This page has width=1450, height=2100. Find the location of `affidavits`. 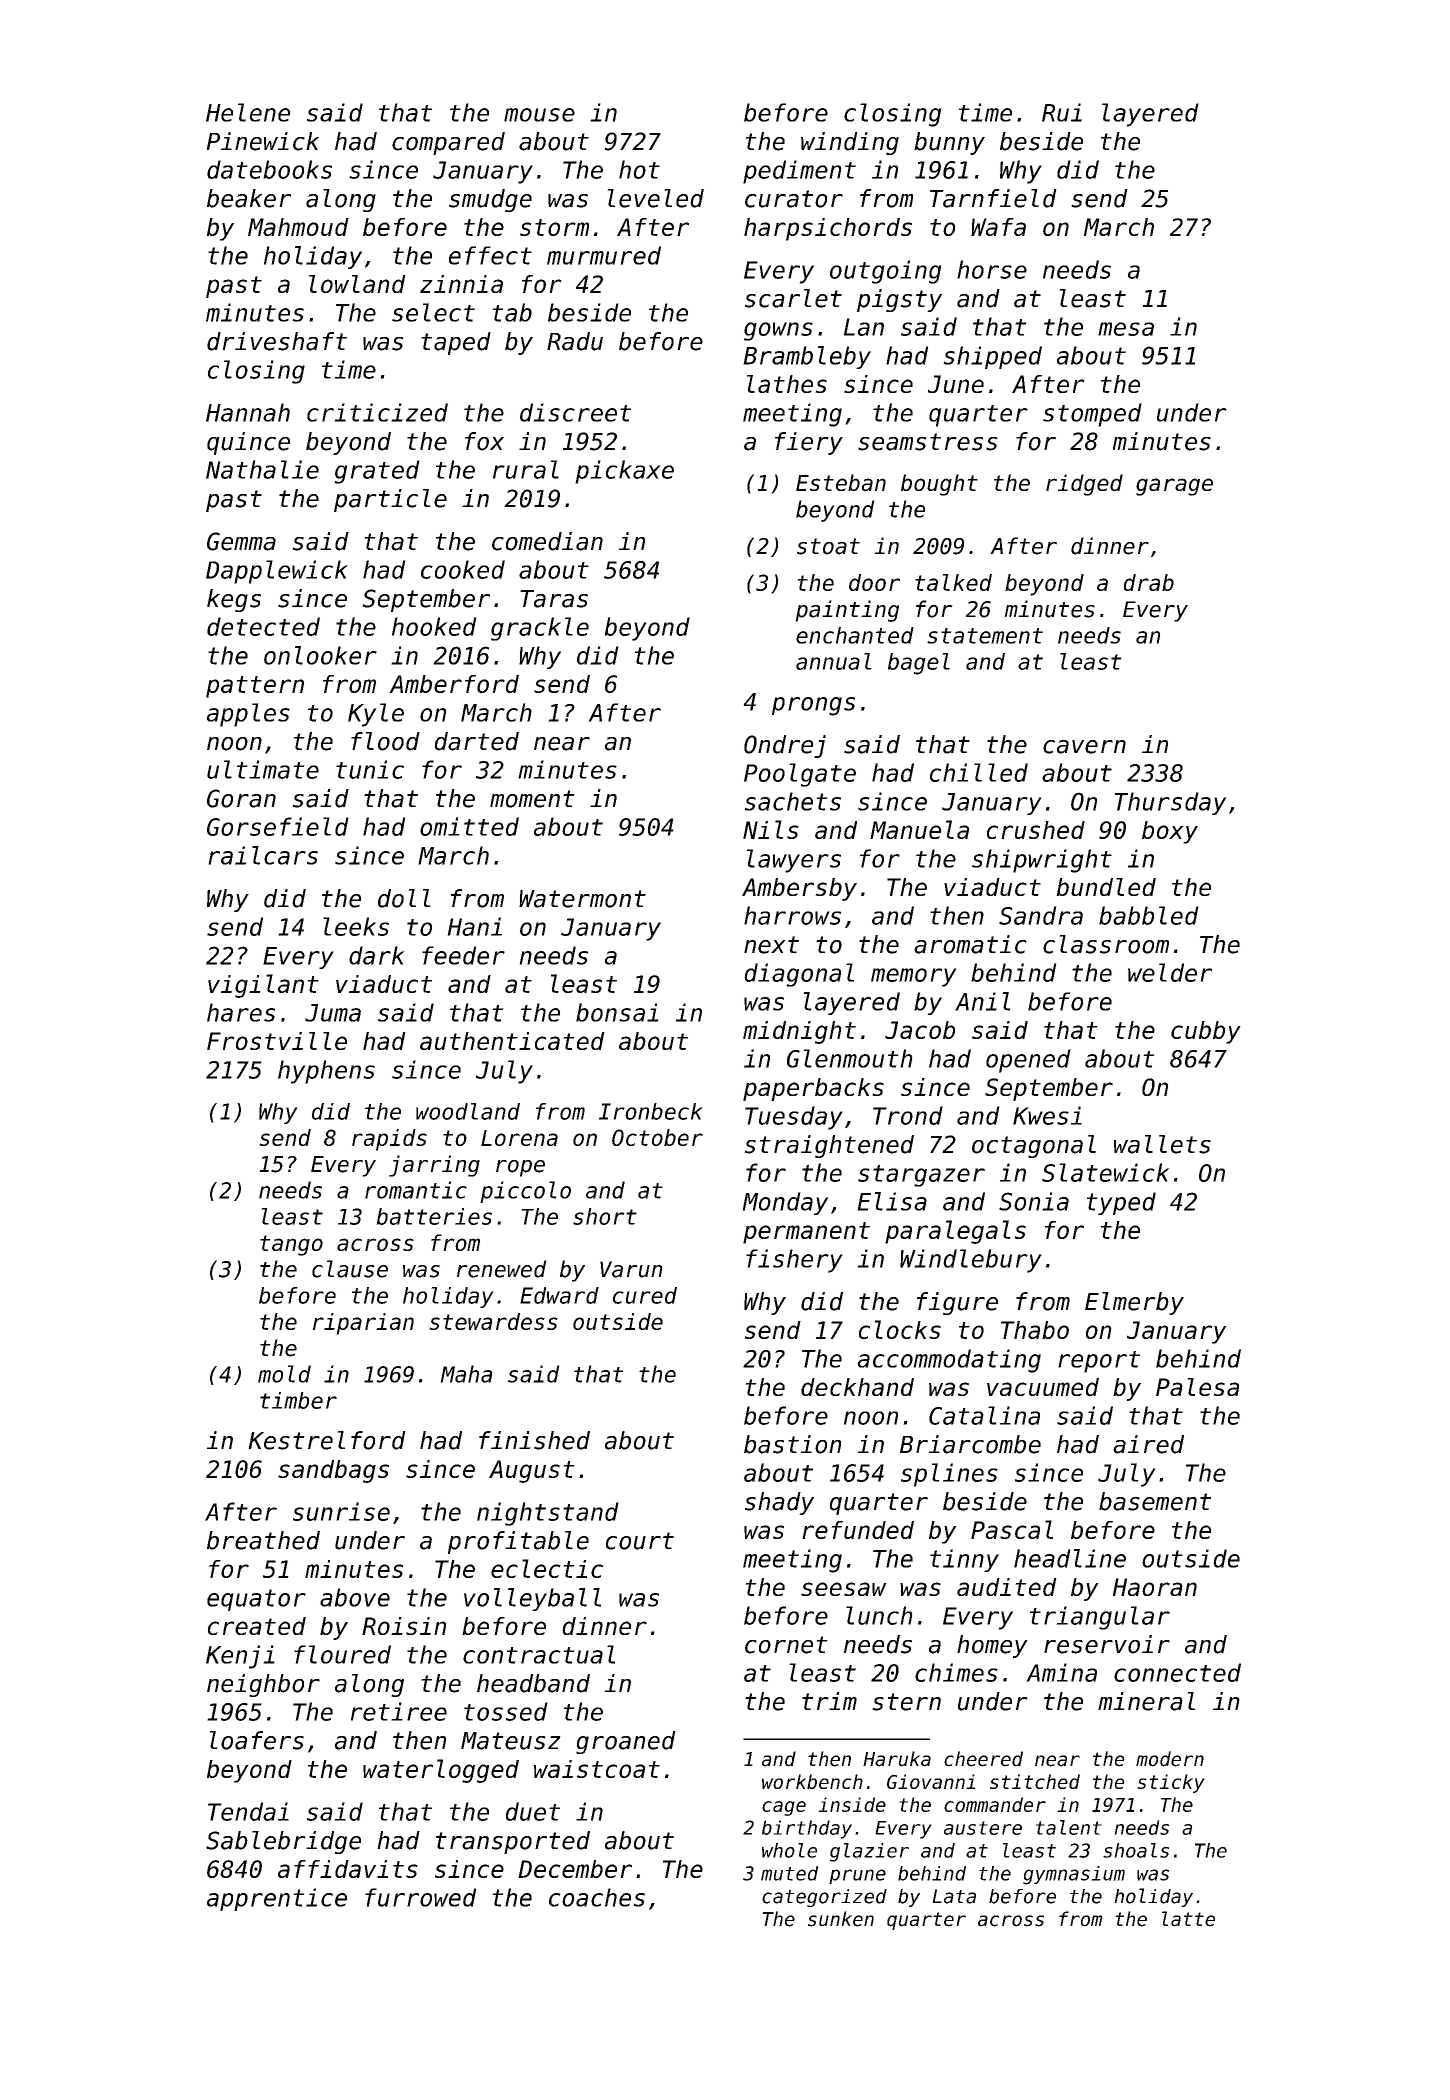

affidavits is located at coordinates (348, 1869).
